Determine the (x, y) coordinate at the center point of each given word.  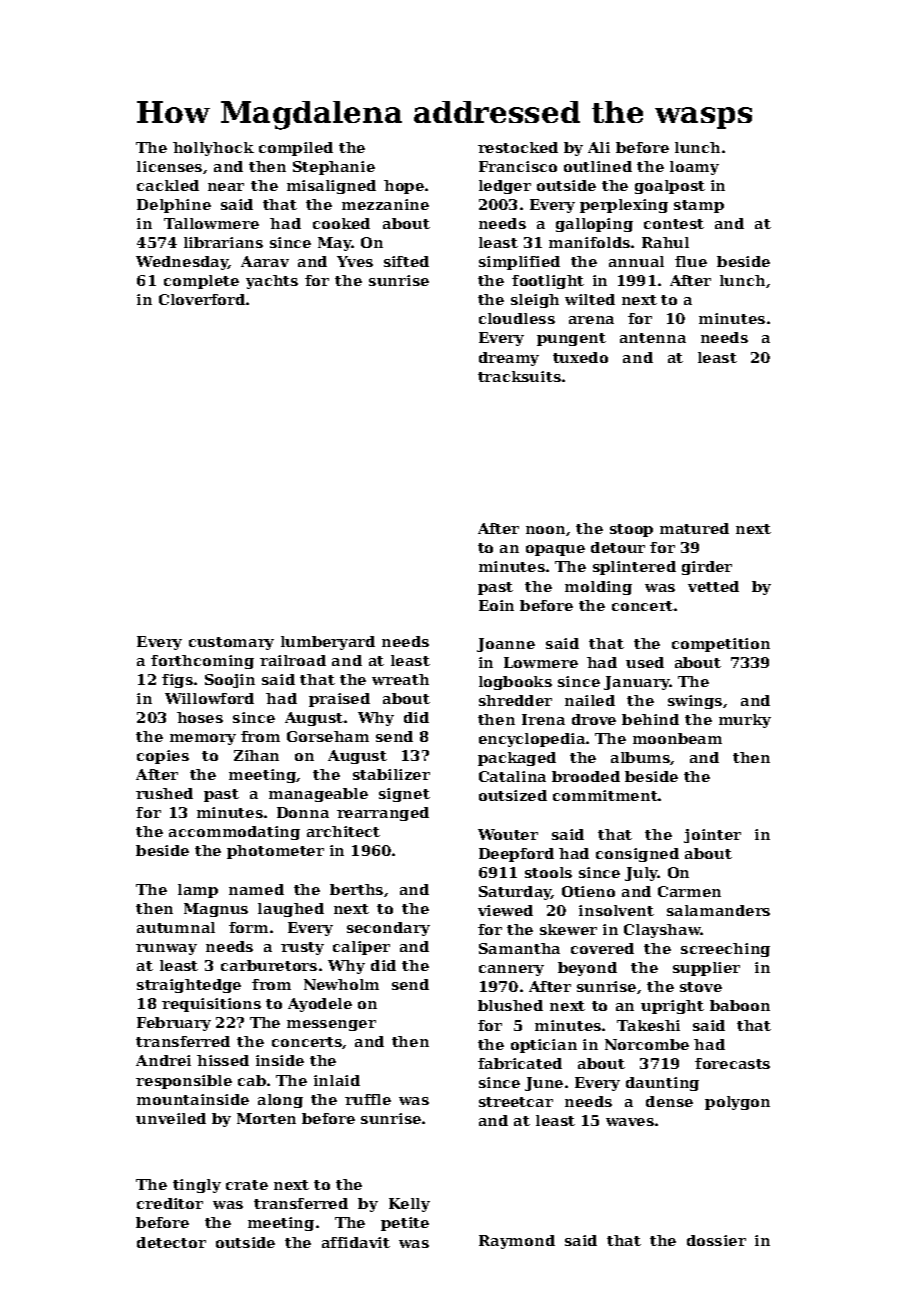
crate (247, 1185)
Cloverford (202, 299)
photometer (275, 852)
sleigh (535, 301)
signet (404, 795)
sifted (406, 261)
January (637, 683)
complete (201, 282)
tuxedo (580, 357)
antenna (653, 338)
